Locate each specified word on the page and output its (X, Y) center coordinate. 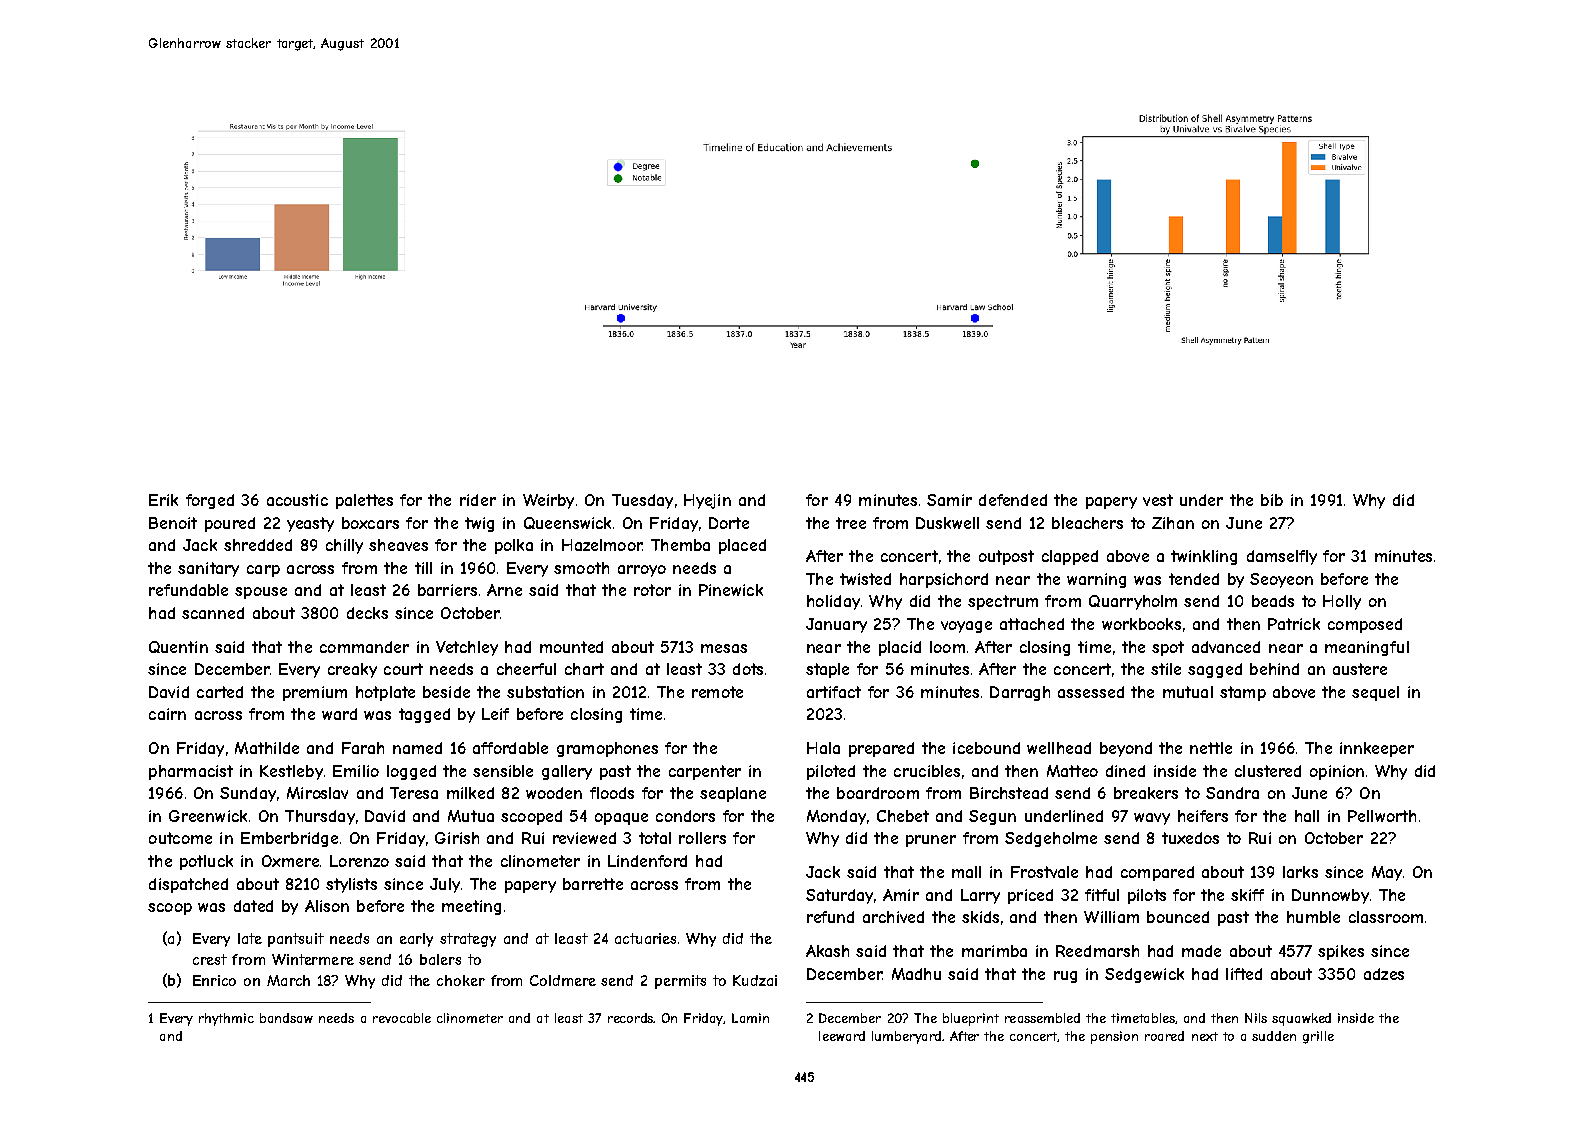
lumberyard (906, 1037)
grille (1318, 1037)
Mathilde (267, 748)
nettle (1211, 748)
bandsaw (286, 1018)
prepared (881, 749)
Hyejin (707, 501)
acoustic (297, 500)
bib (1272, 500)
